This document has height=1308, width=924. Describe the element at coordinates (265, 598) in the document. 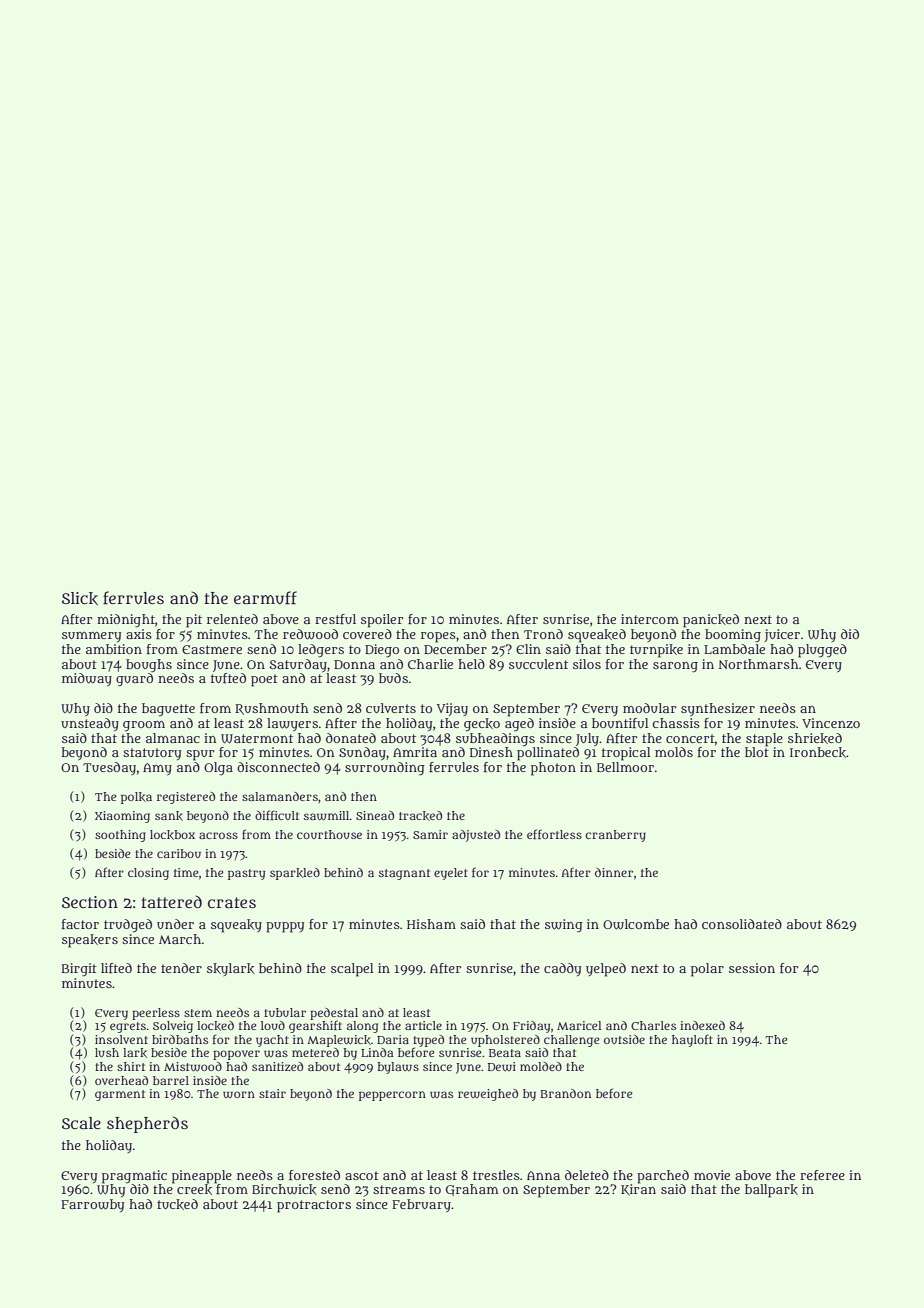

I see `earmuff` at that location.
